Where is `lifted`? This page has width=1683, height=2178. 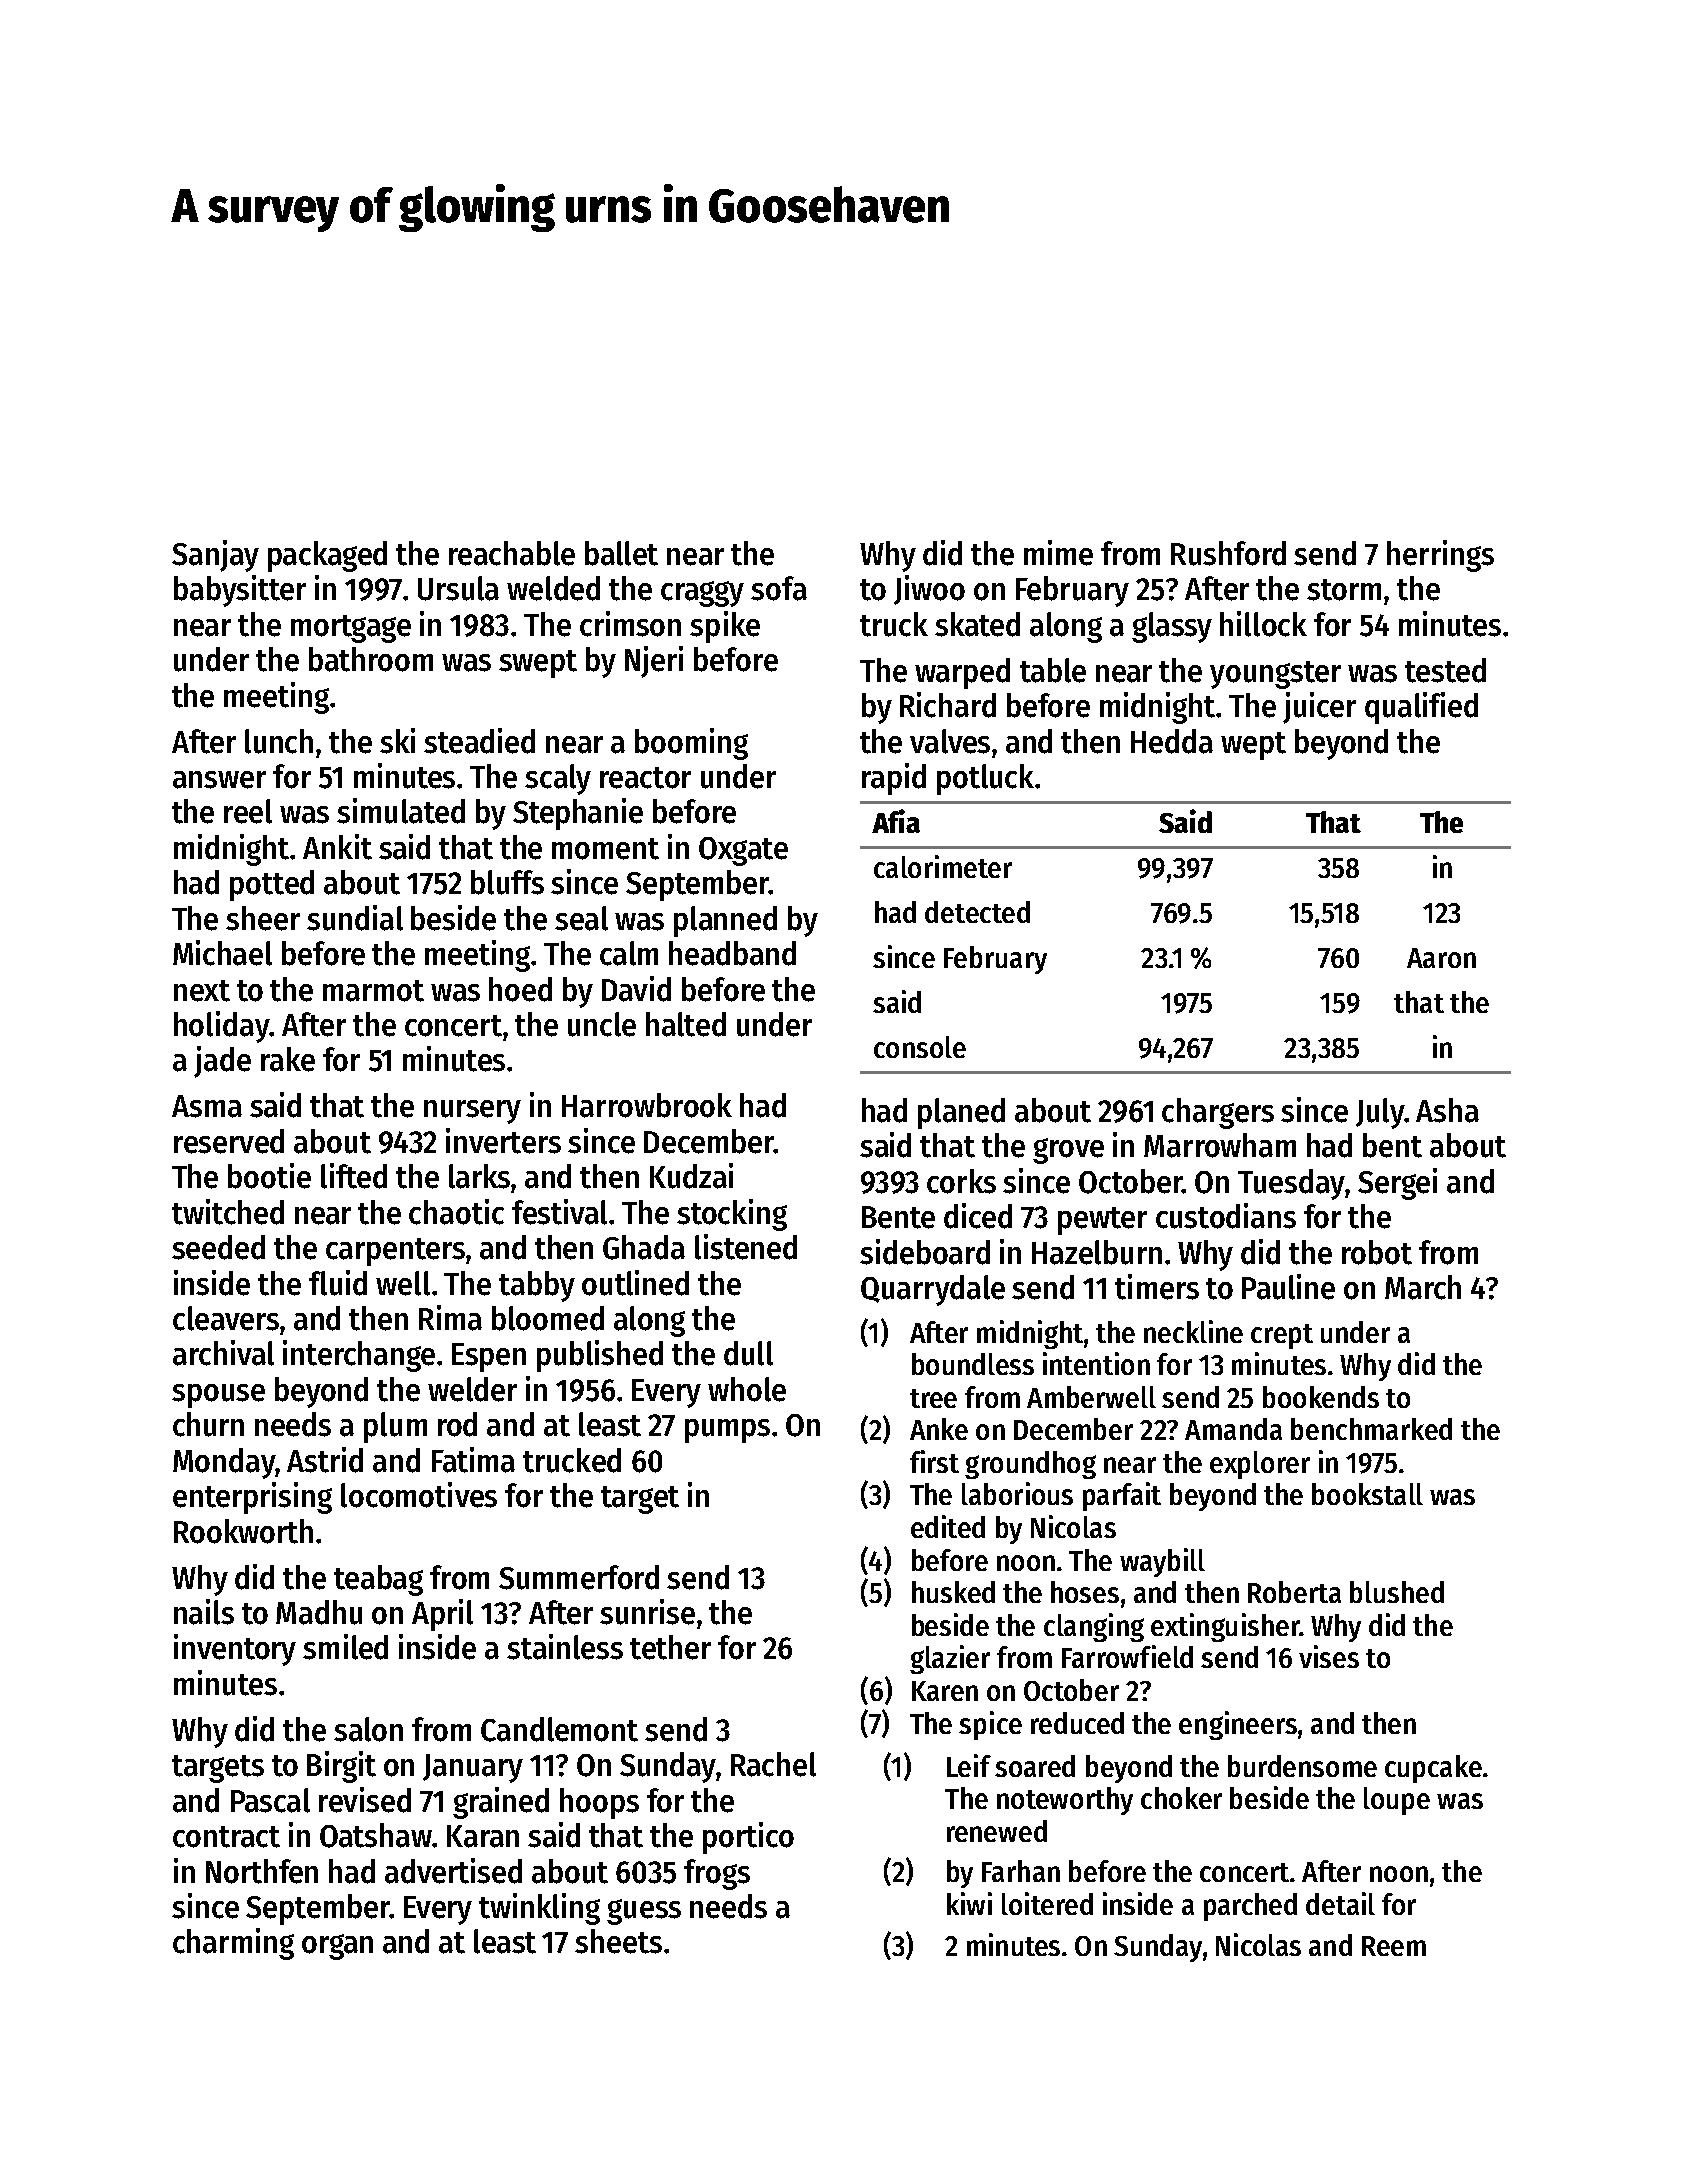
lifted is located at coordinates (354, 1176).
